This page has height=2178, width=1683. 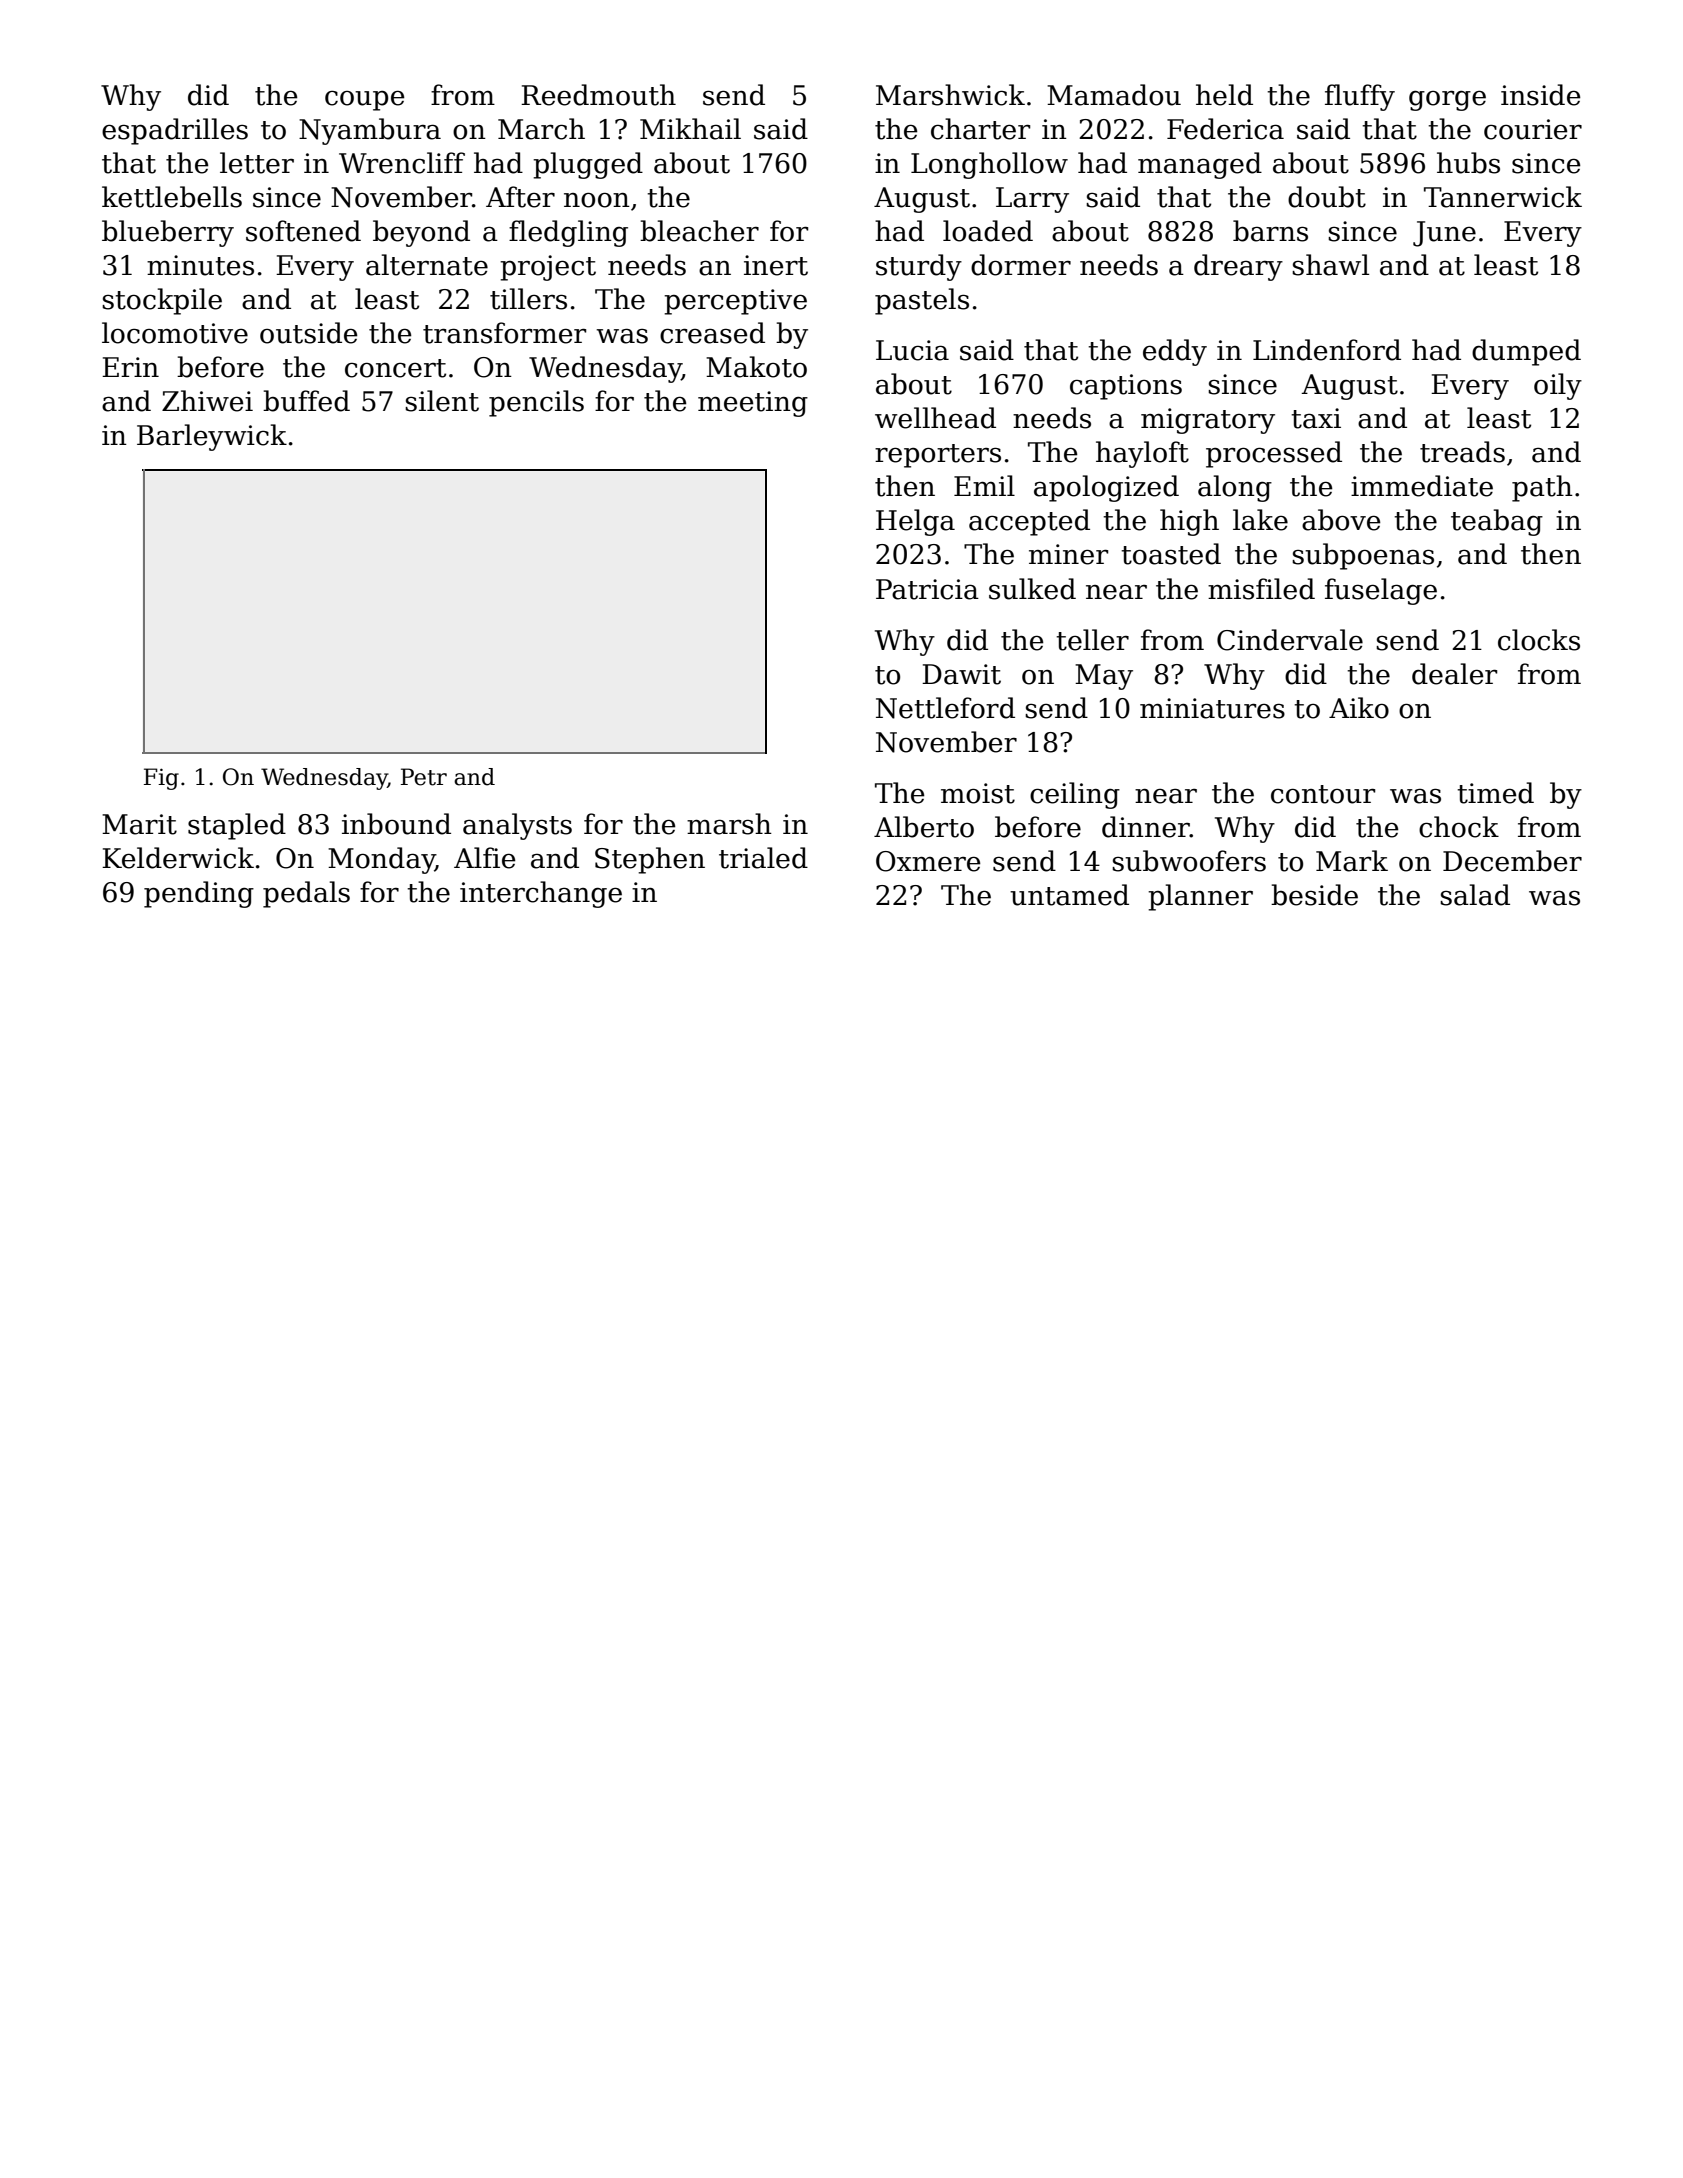 I want to click on minutes, so click(x=200, y=265).
